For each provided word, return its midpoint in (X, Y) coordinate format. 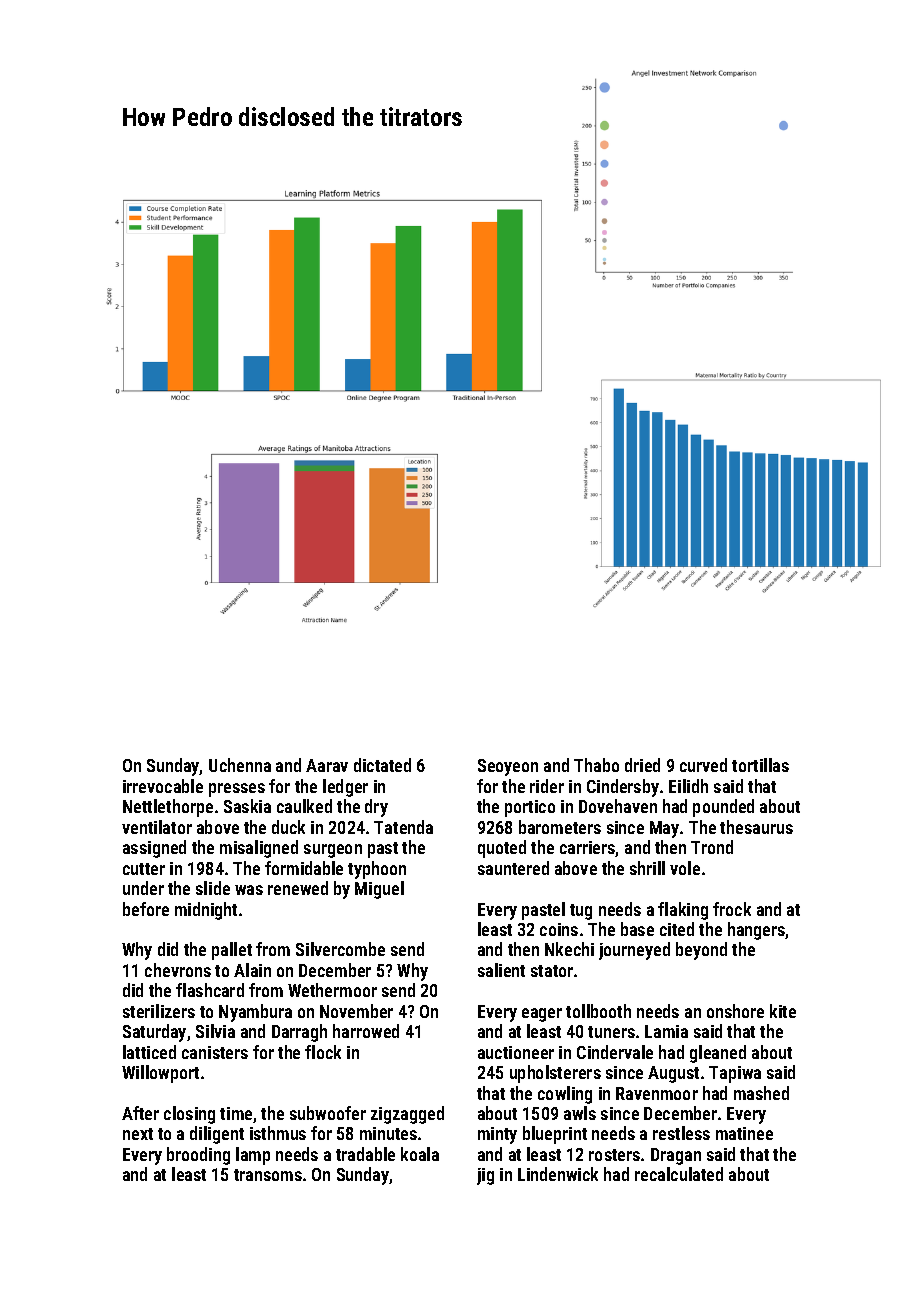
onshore (735, 1011)
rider (547, 786)
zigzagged (407, 1115)
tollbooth (598, 1011)
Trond (712, 847)
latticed (149, 1052)
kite (783, 1011)
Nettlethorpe (168, 808)
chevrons (178, 970)
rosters (614, 1155)
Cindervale (615, 1052)
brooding (198, 1156)
